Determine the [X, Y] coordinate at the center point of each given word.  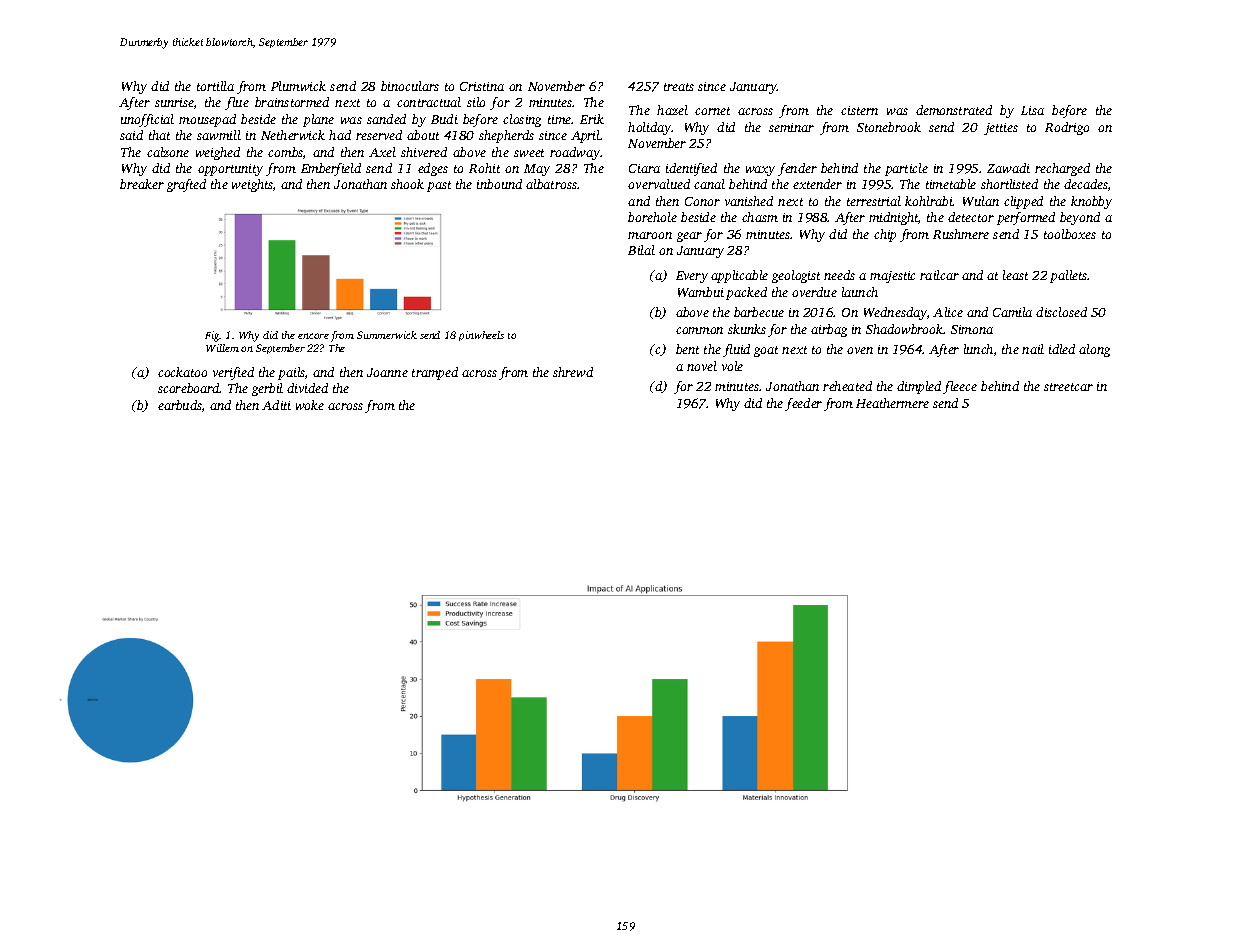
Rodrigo [1067, 128]
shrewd [573, 372]
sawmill [219, 135]
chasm [760, 217]
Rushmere [961, 234]
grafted [186, 185]
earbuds [180, 405]
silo [476, 102]
